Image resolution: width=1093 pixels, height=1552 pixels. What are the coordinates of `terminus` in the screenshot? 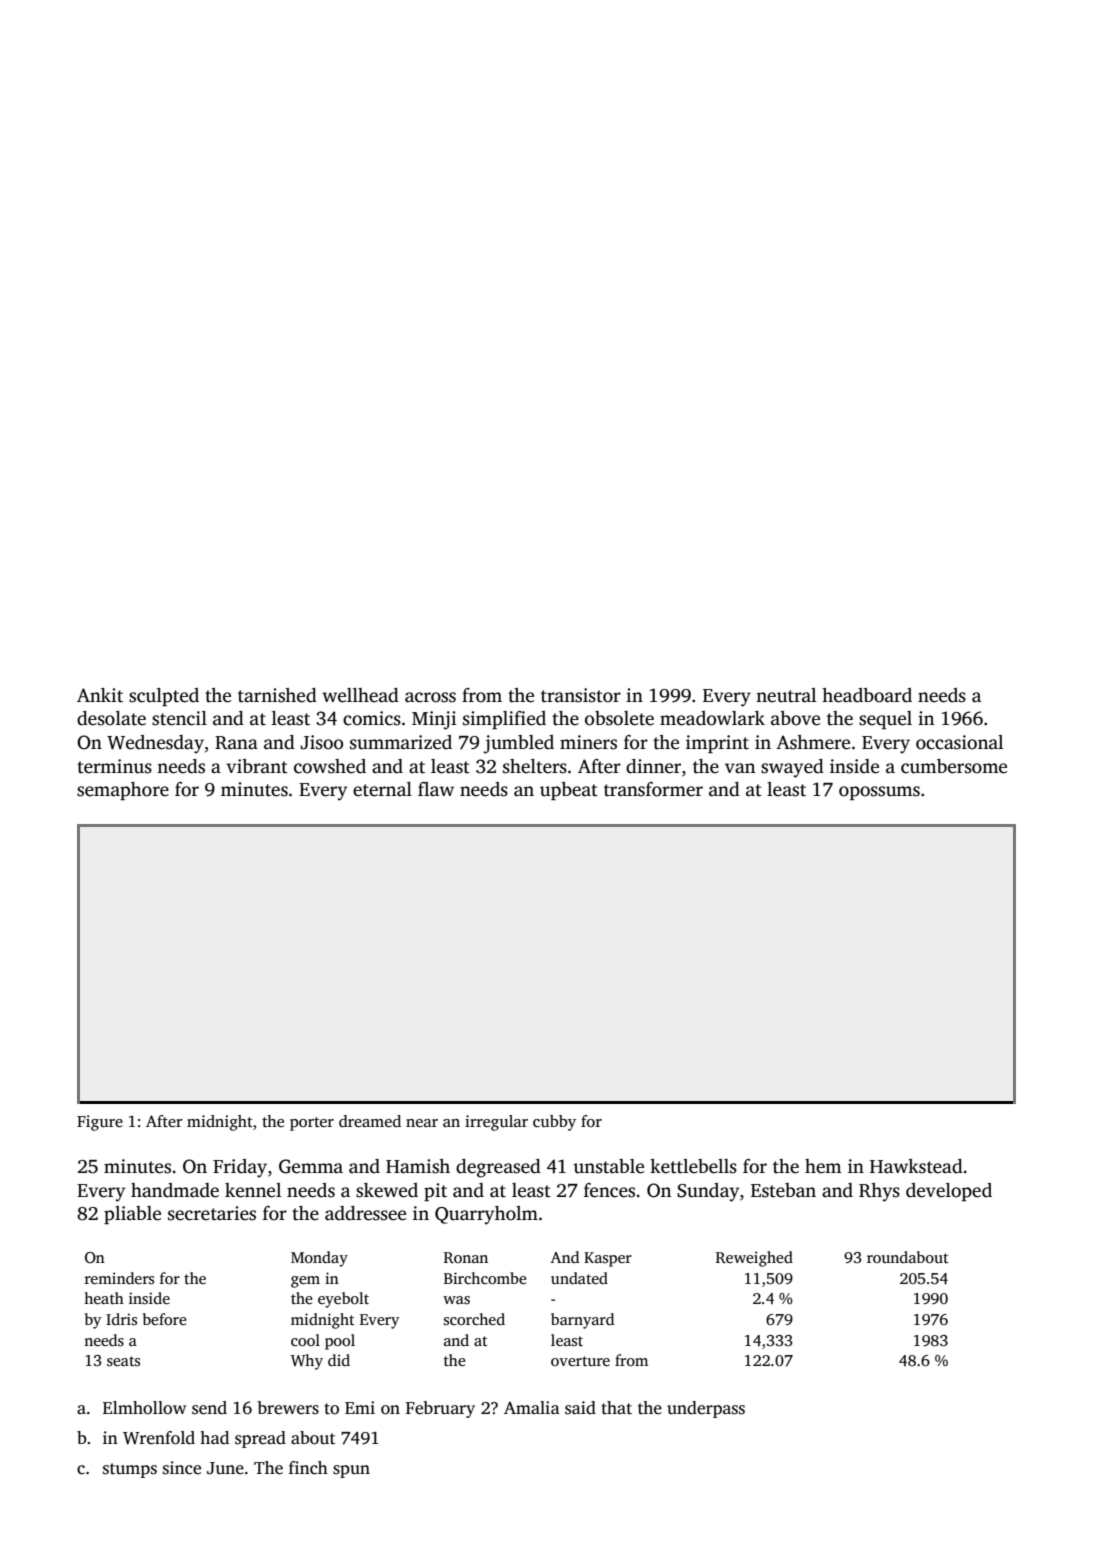 It's located at (114, 766).
